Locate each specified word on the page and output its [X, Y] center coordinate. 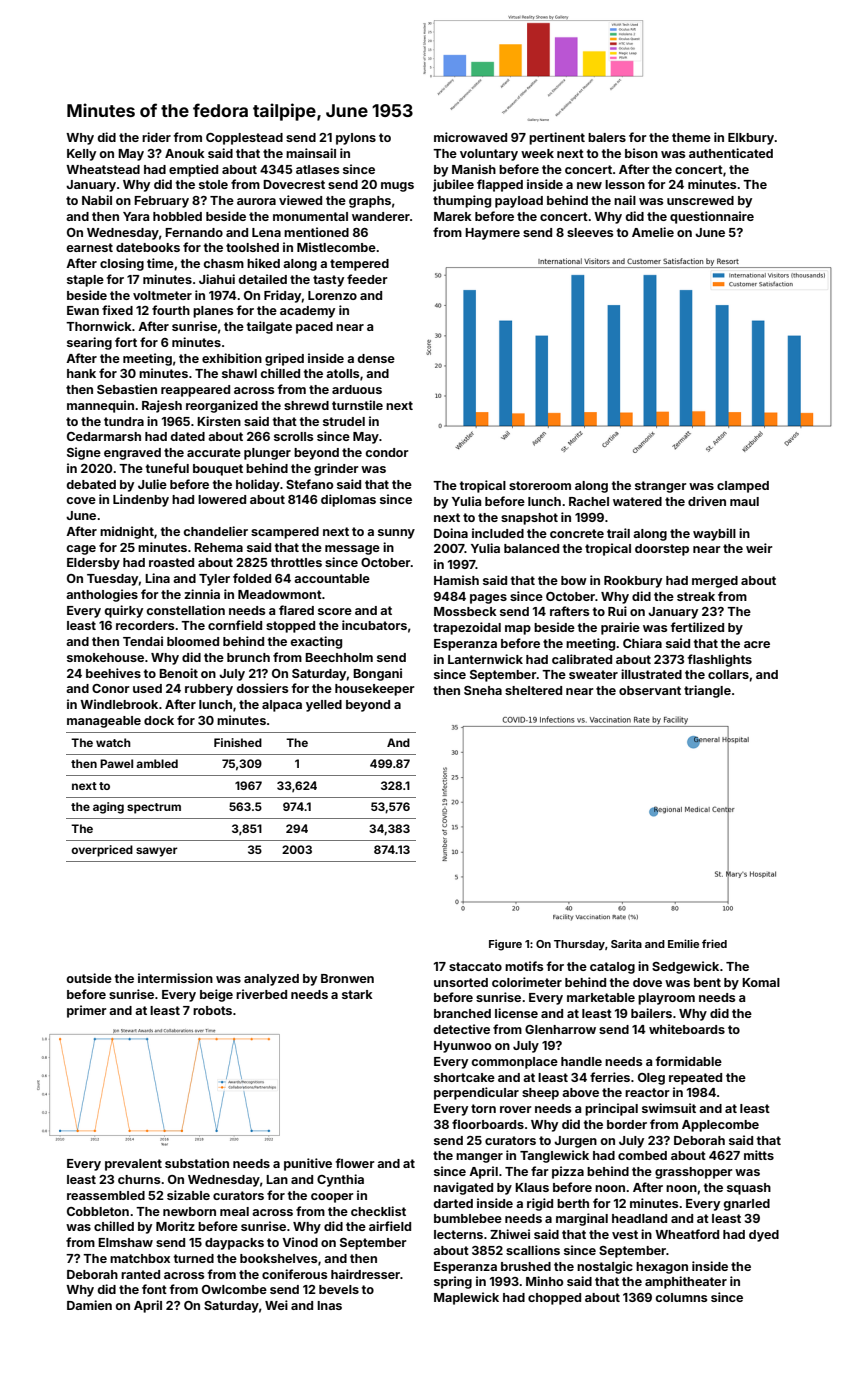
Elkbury [751, 139]
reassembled [106, 1195]
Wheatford [687, 1234]
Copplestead [244, 139]
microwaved [470, 137]
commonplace [514, 1063]
